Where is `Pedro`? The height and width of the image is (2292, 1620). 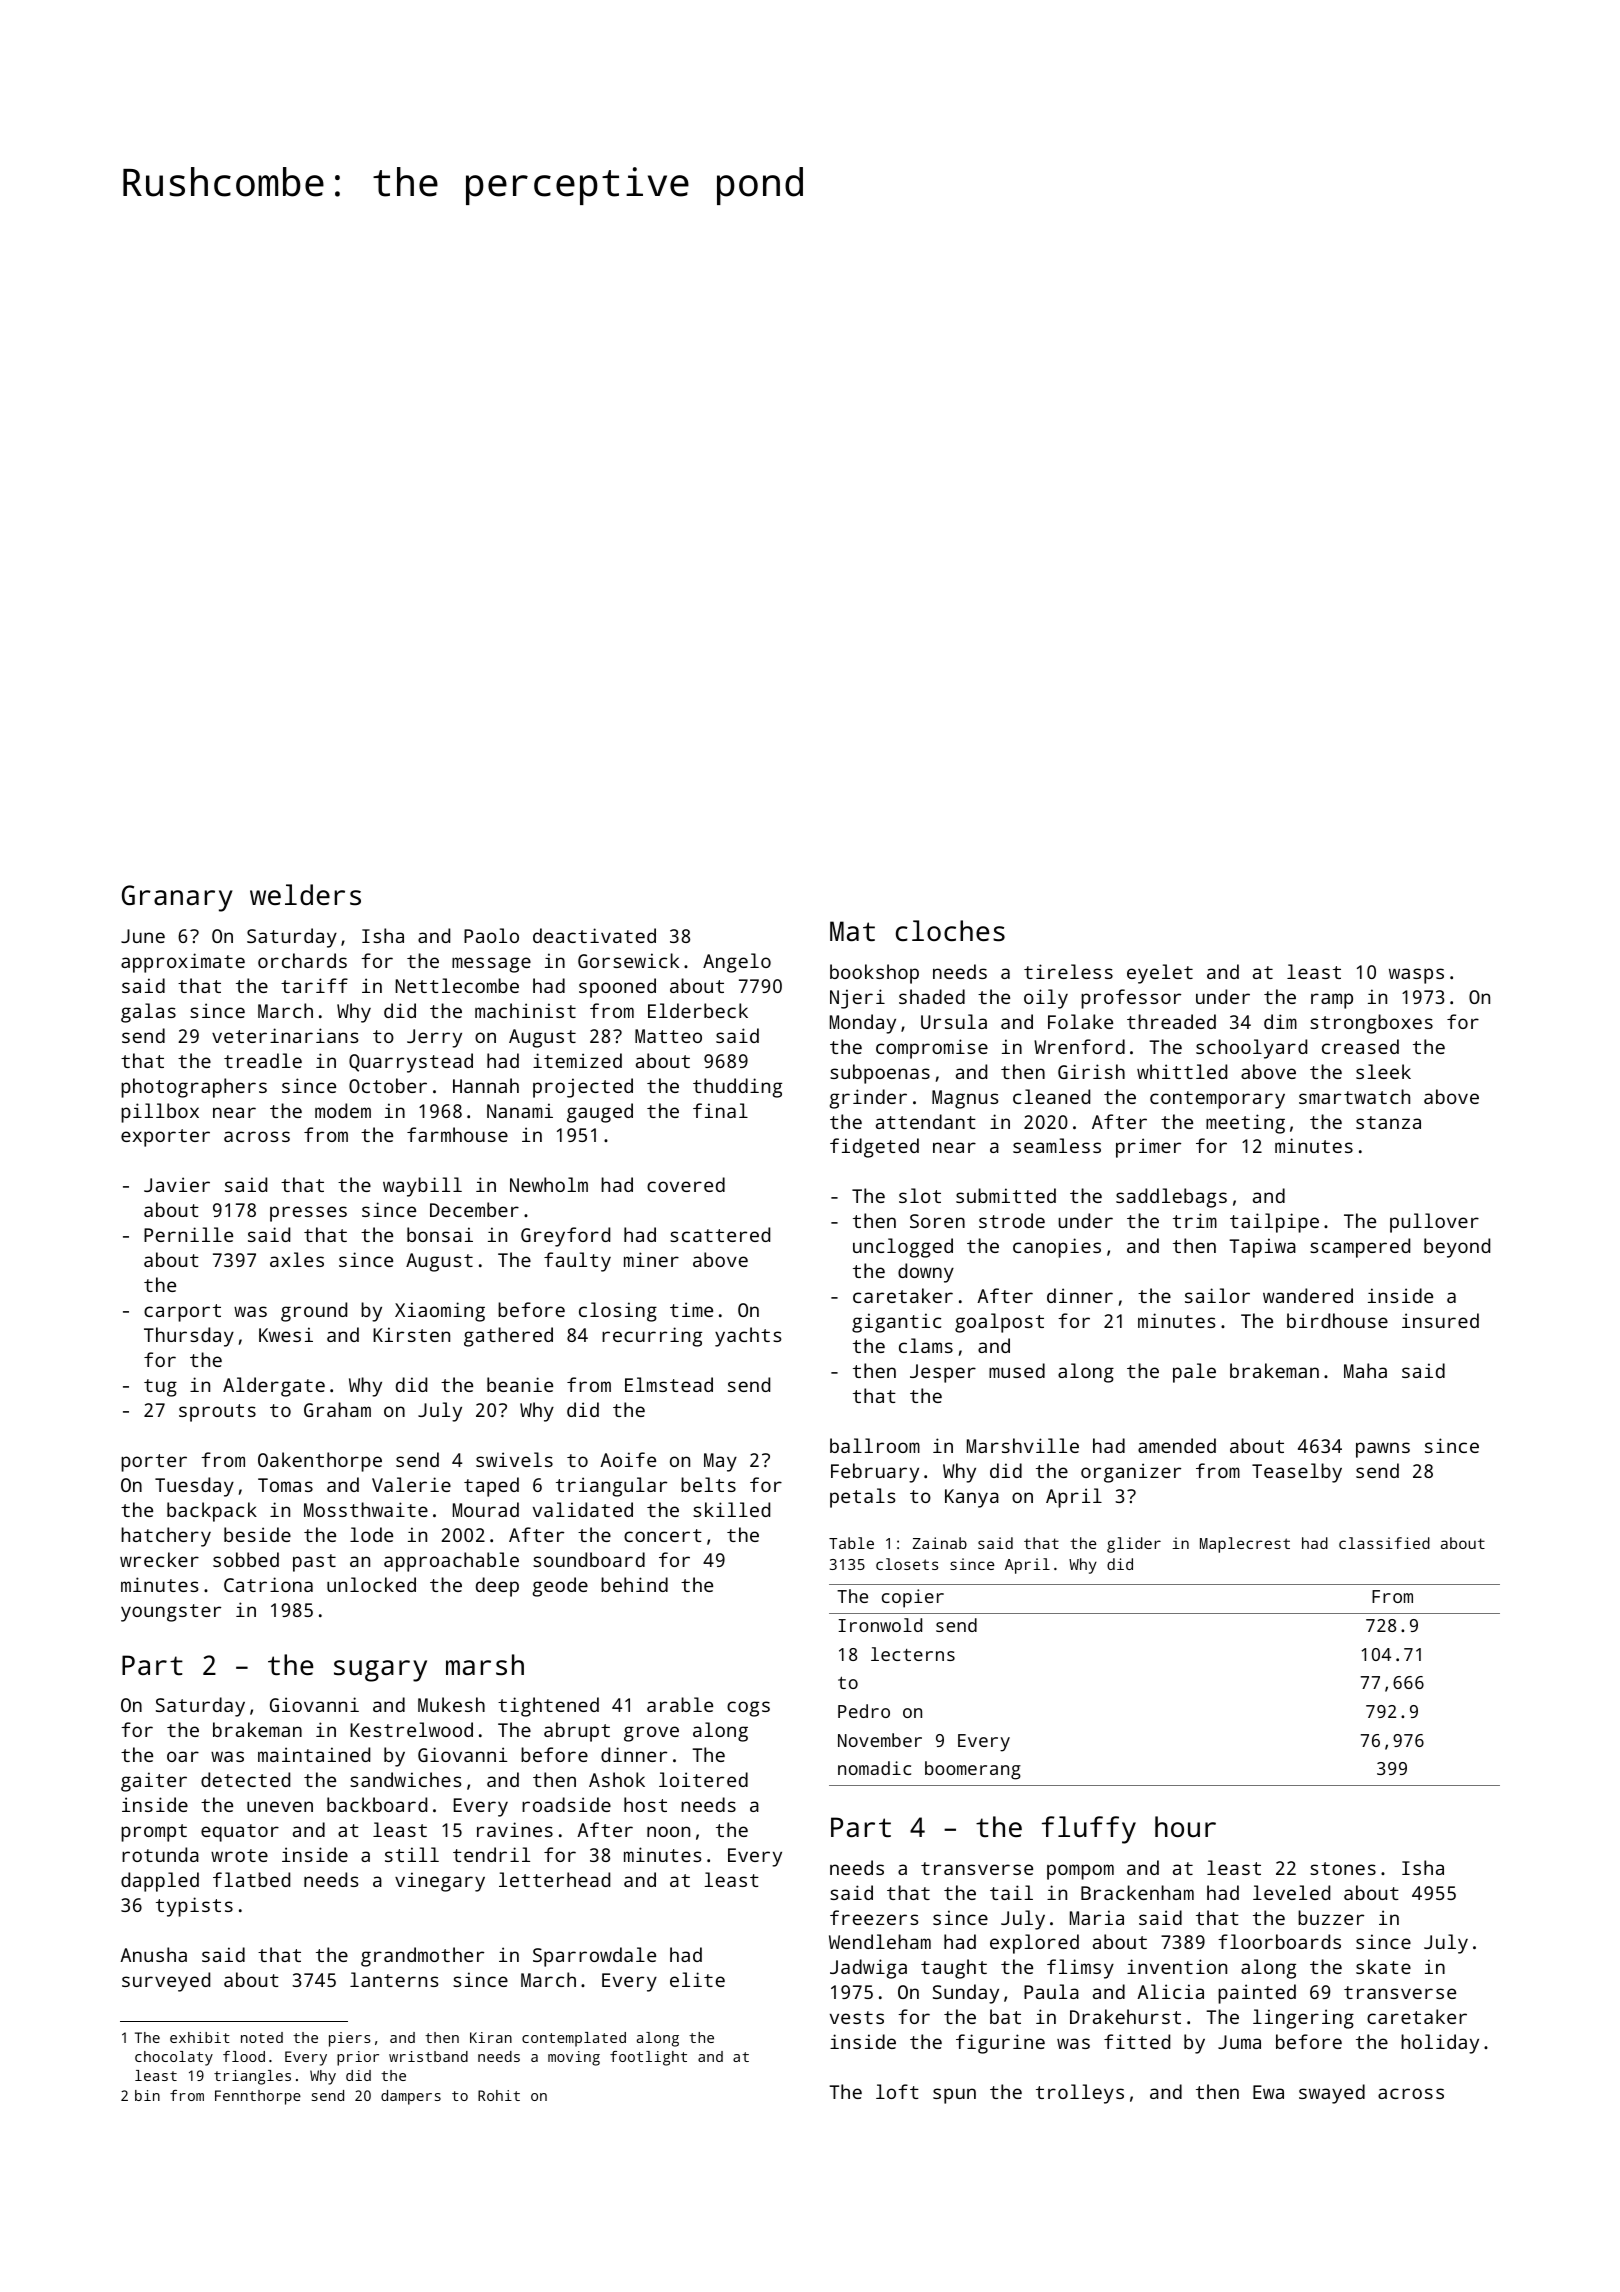
Pedro is located at coordinates (864, 1711).
